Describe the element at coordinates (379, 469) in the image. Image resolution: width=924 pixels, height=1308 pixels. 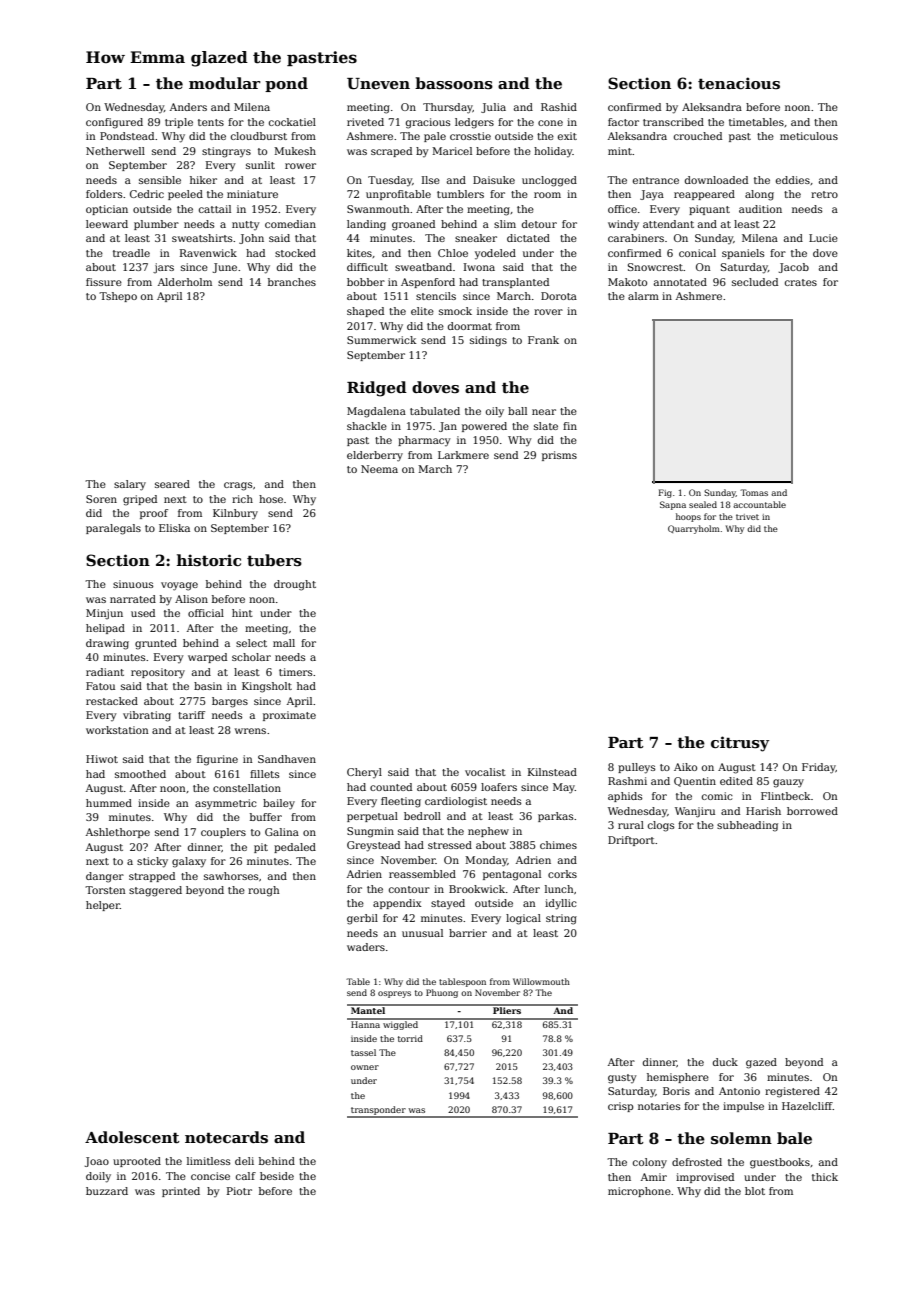
I see `Neema` at that location.
